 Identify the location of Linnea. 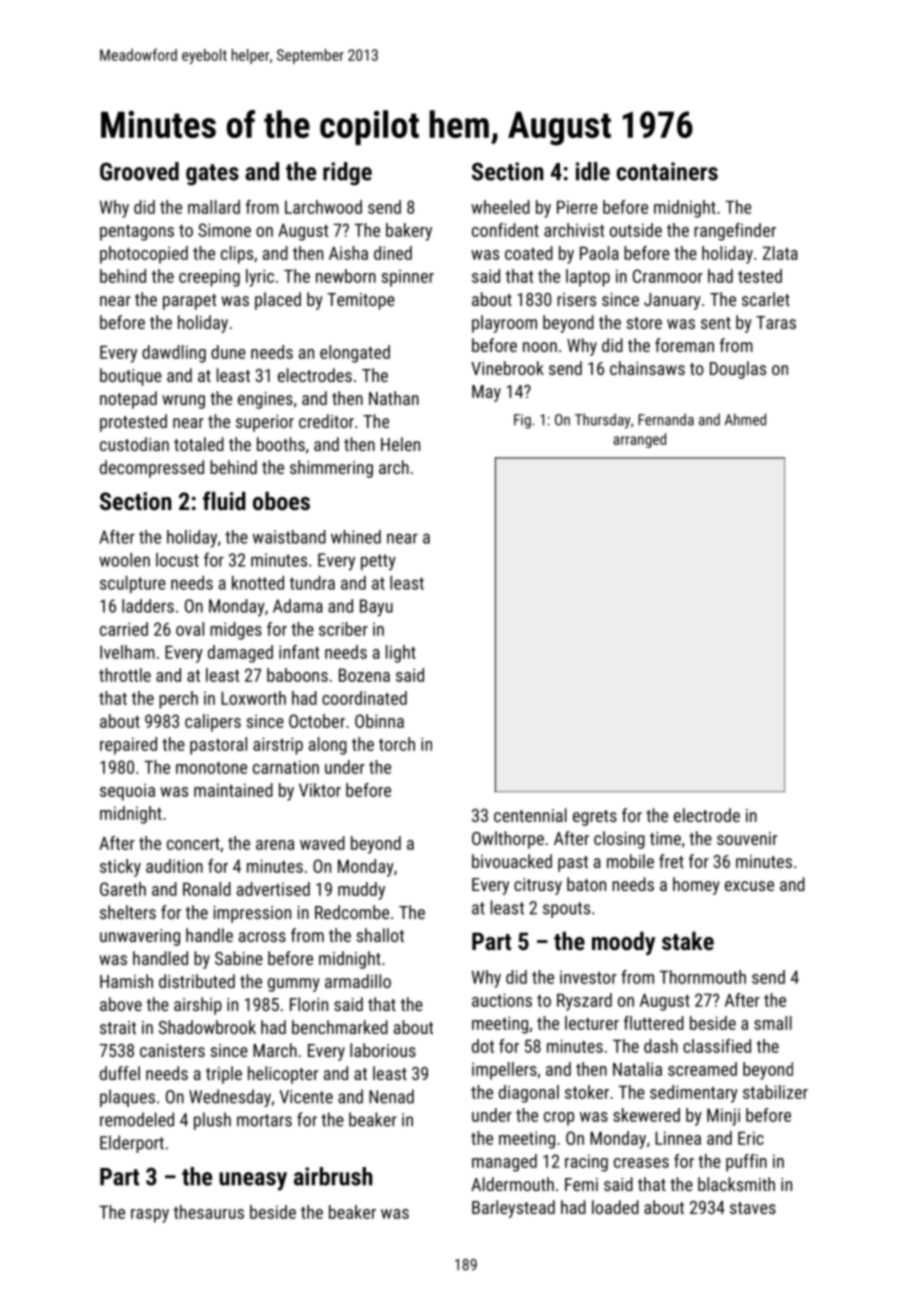
(678, 1138).
